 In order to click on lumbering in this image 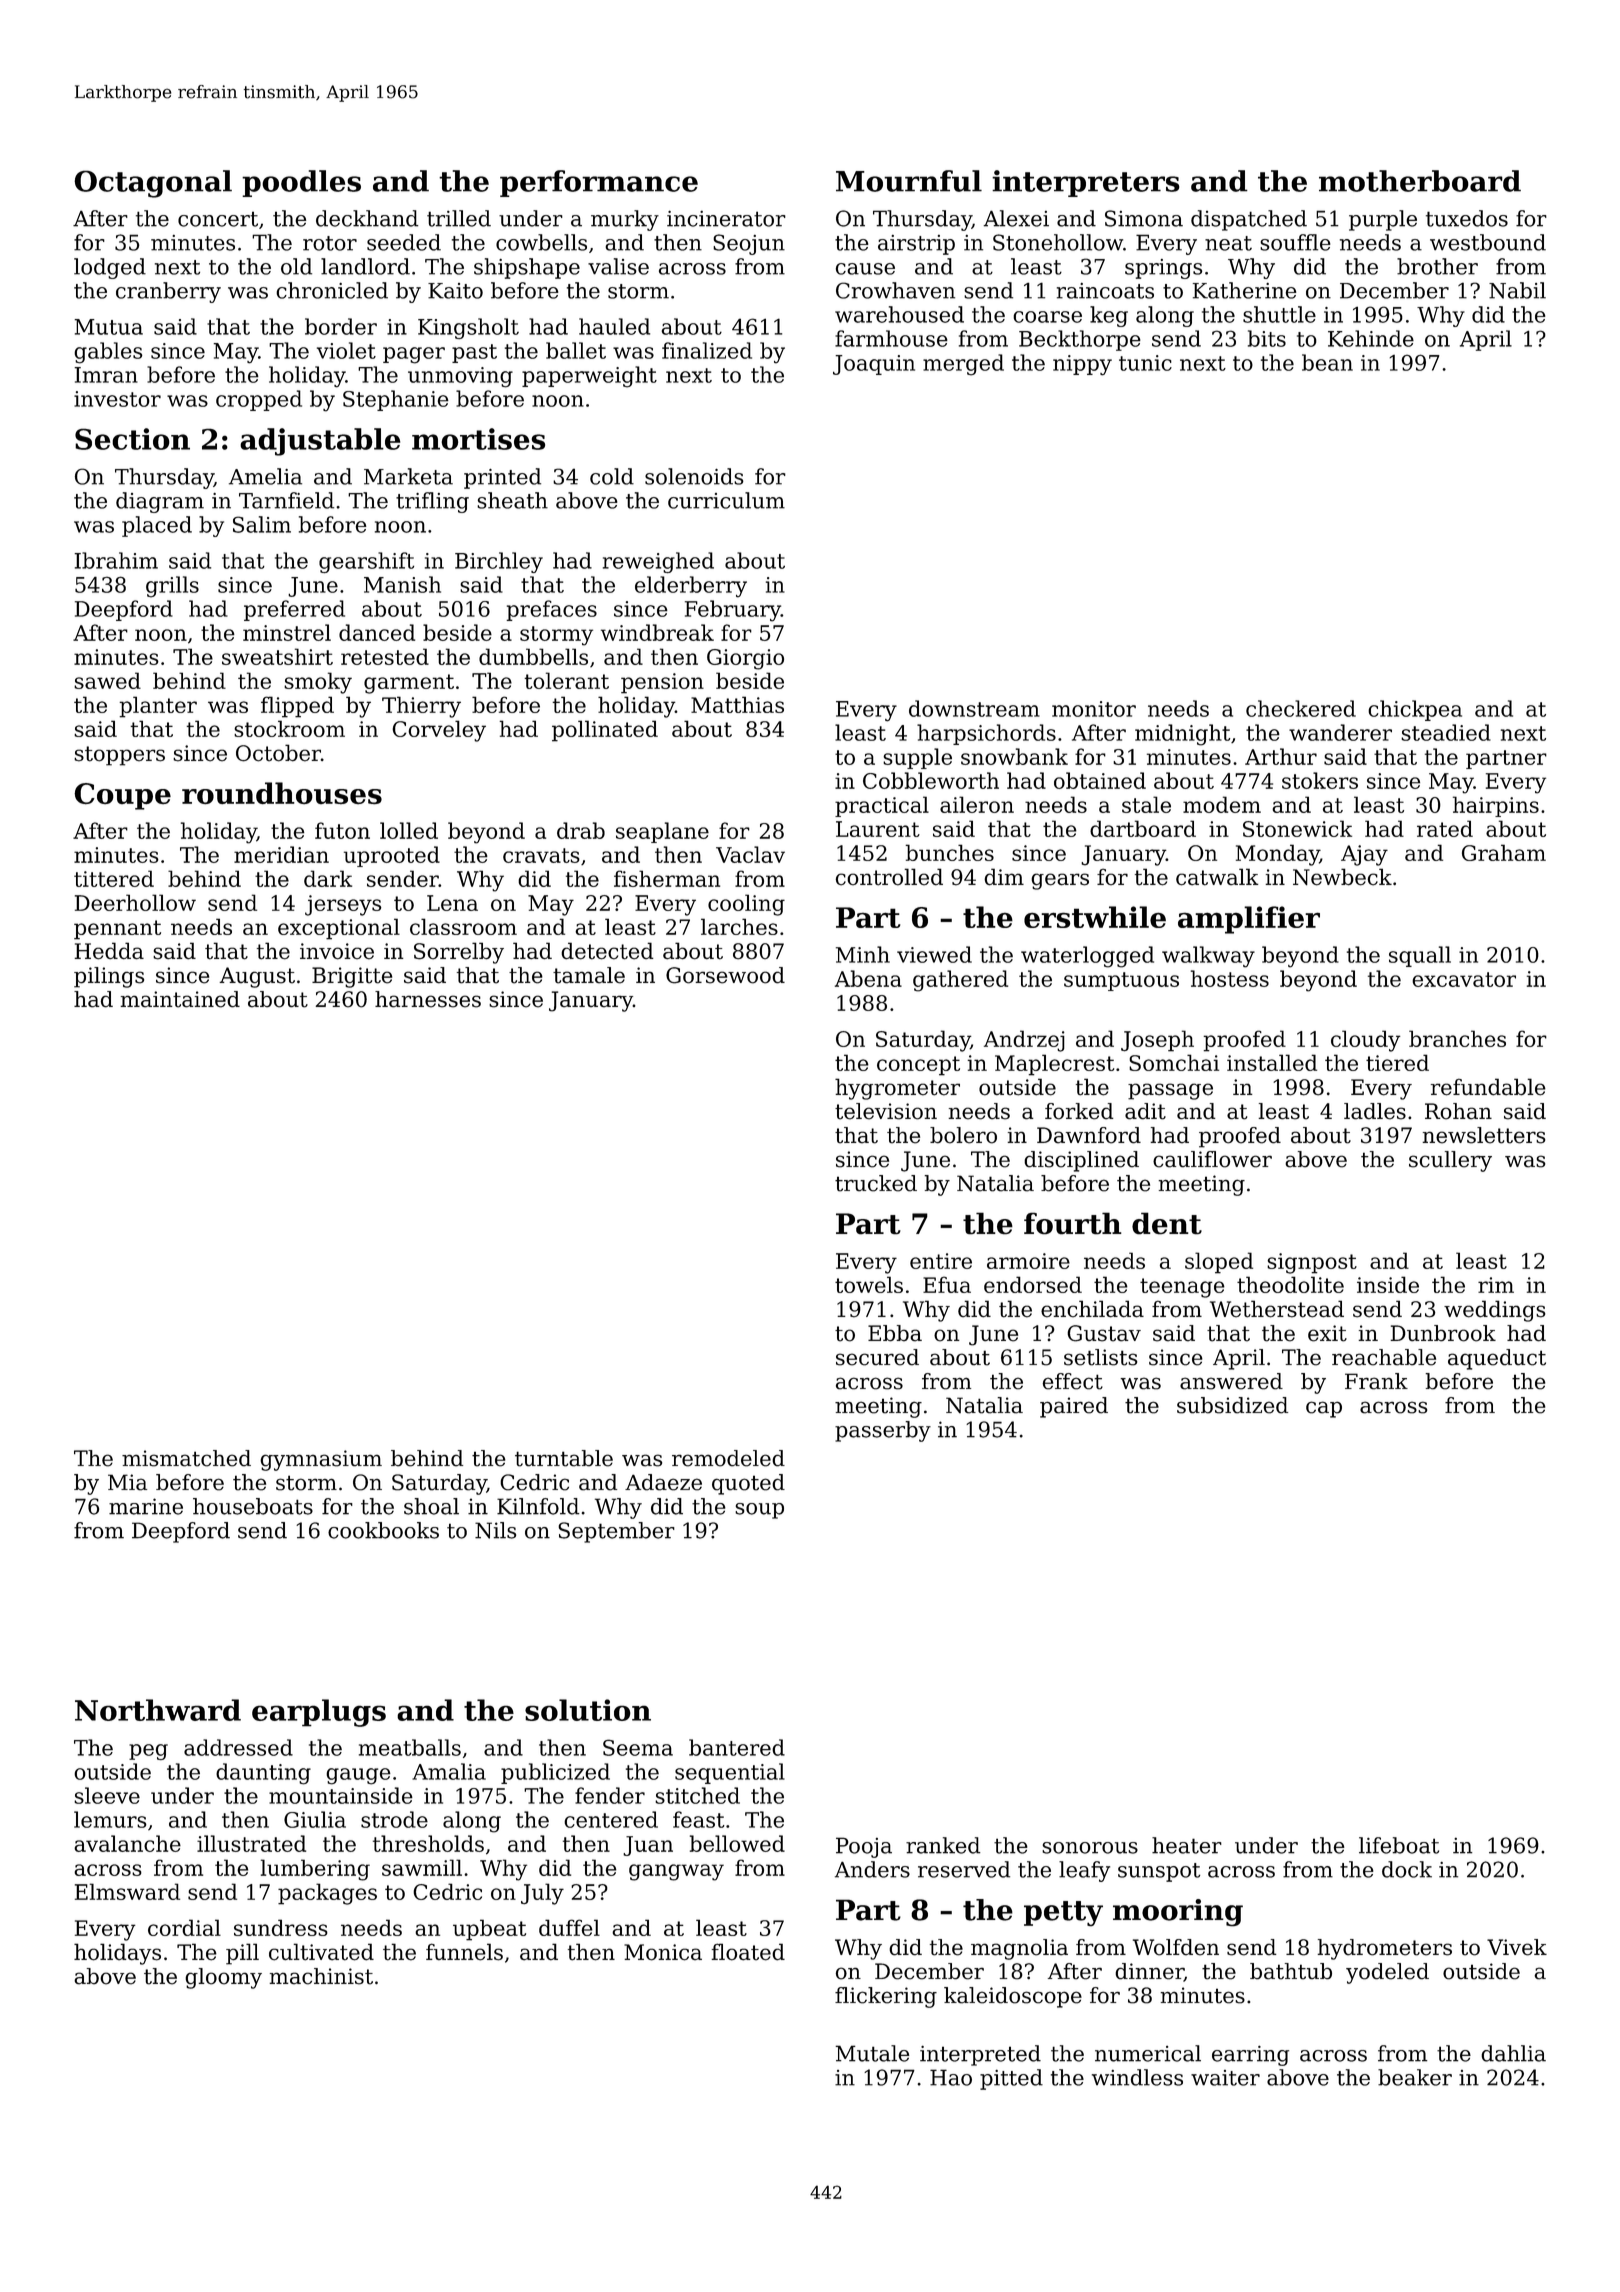, I will do `click(315, 1870)`.
